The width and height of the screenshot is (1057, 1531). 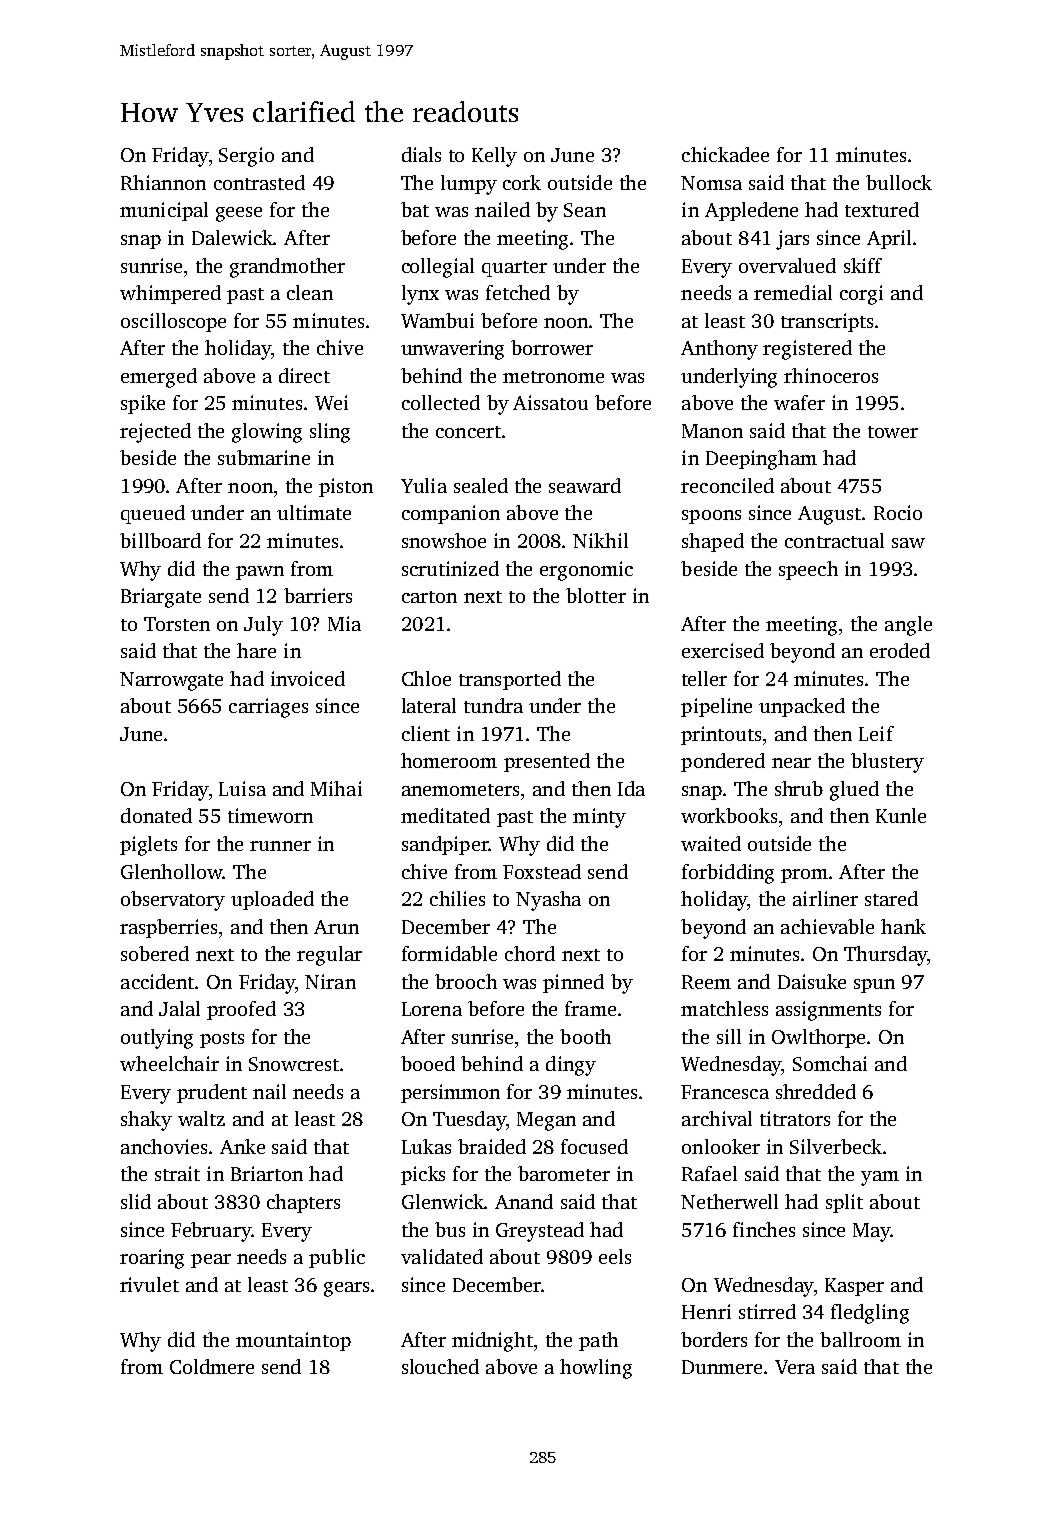 I want to click on midnight, so click(x=492, y=1342).
